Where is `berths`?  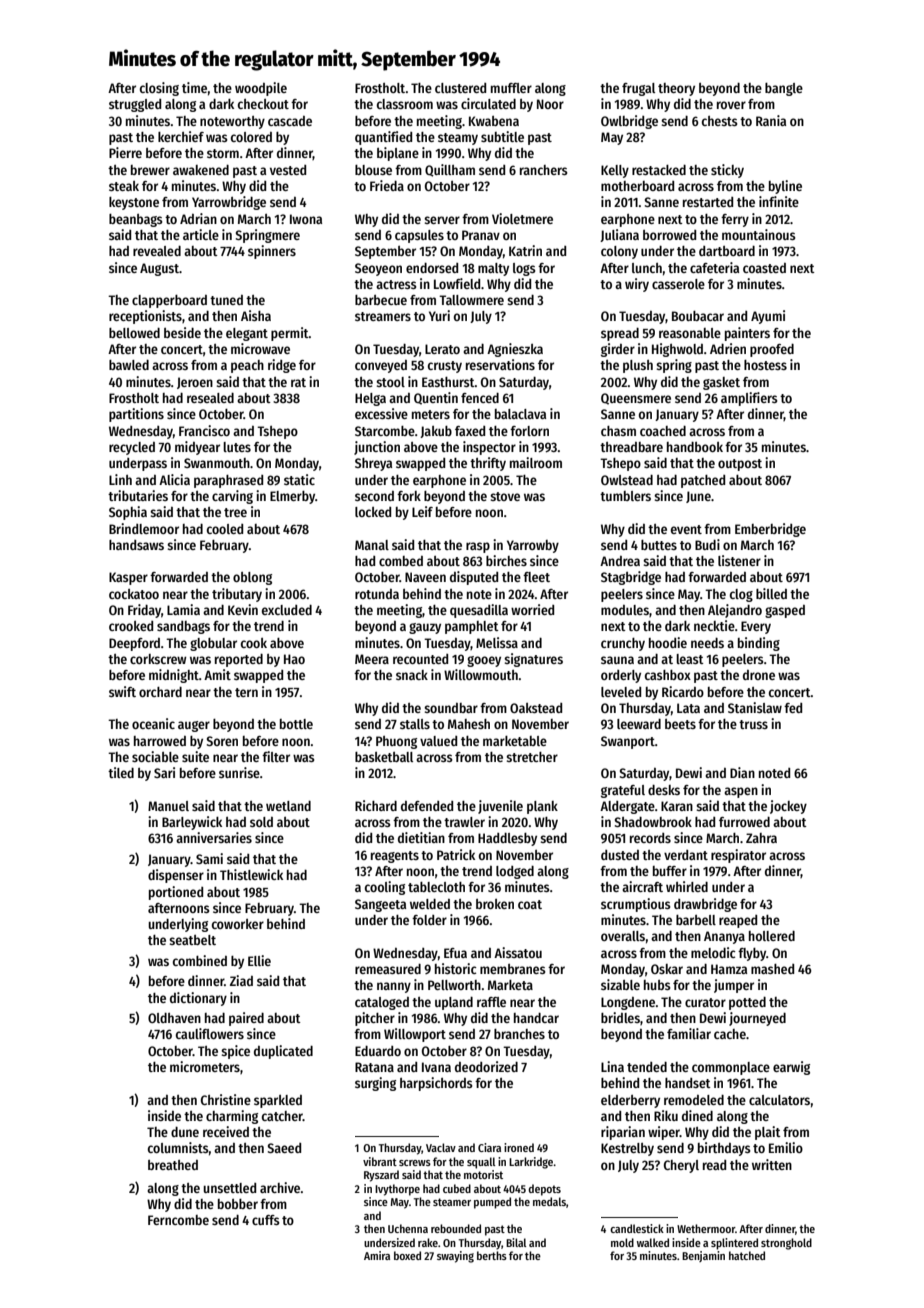
berths is located at coordinates (492, 1255).
